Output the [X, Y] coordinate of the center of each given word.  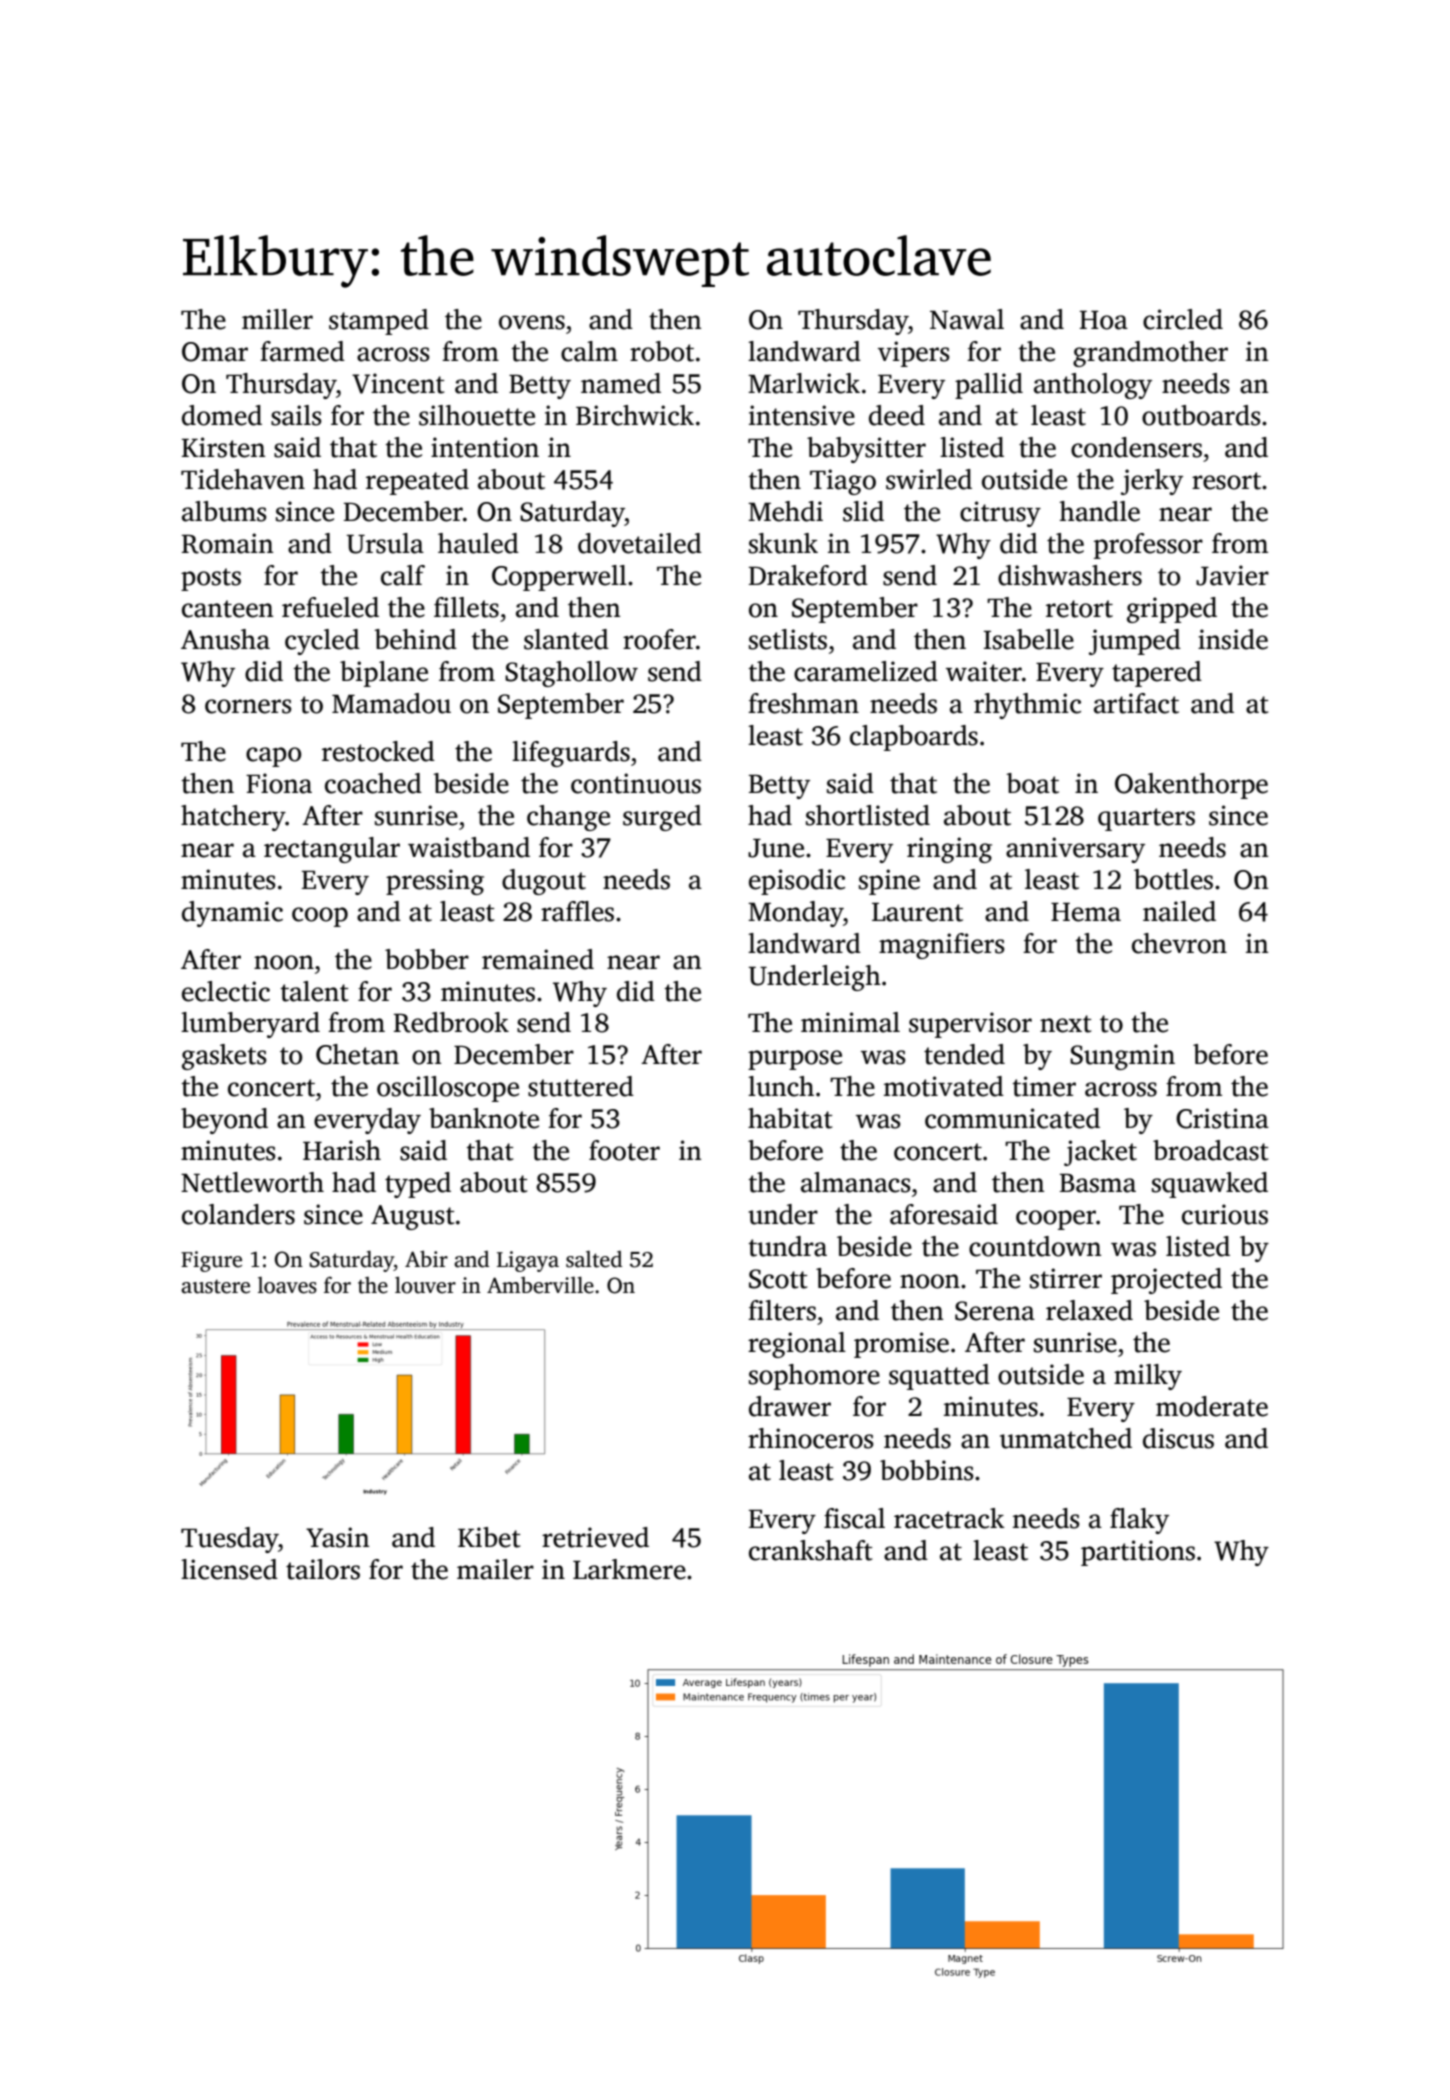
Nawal [967, 319]
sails [296, 415]
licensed [229, 1569]
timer [1044, 1086]
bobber [427, 959]
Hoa [1104, 320]
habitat [790, 1118]
